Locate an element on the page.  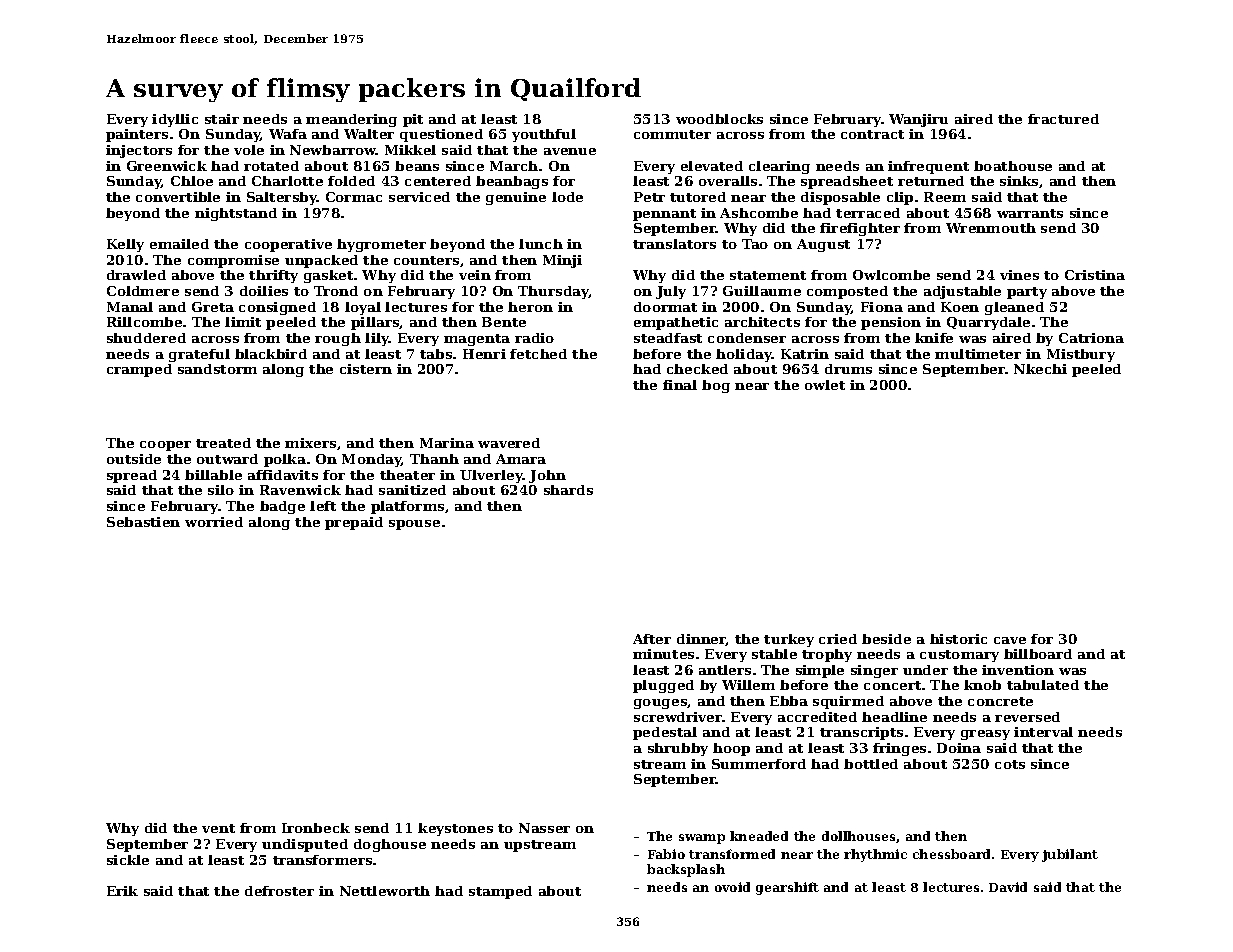
cried is located at coordinates (838, 639).
